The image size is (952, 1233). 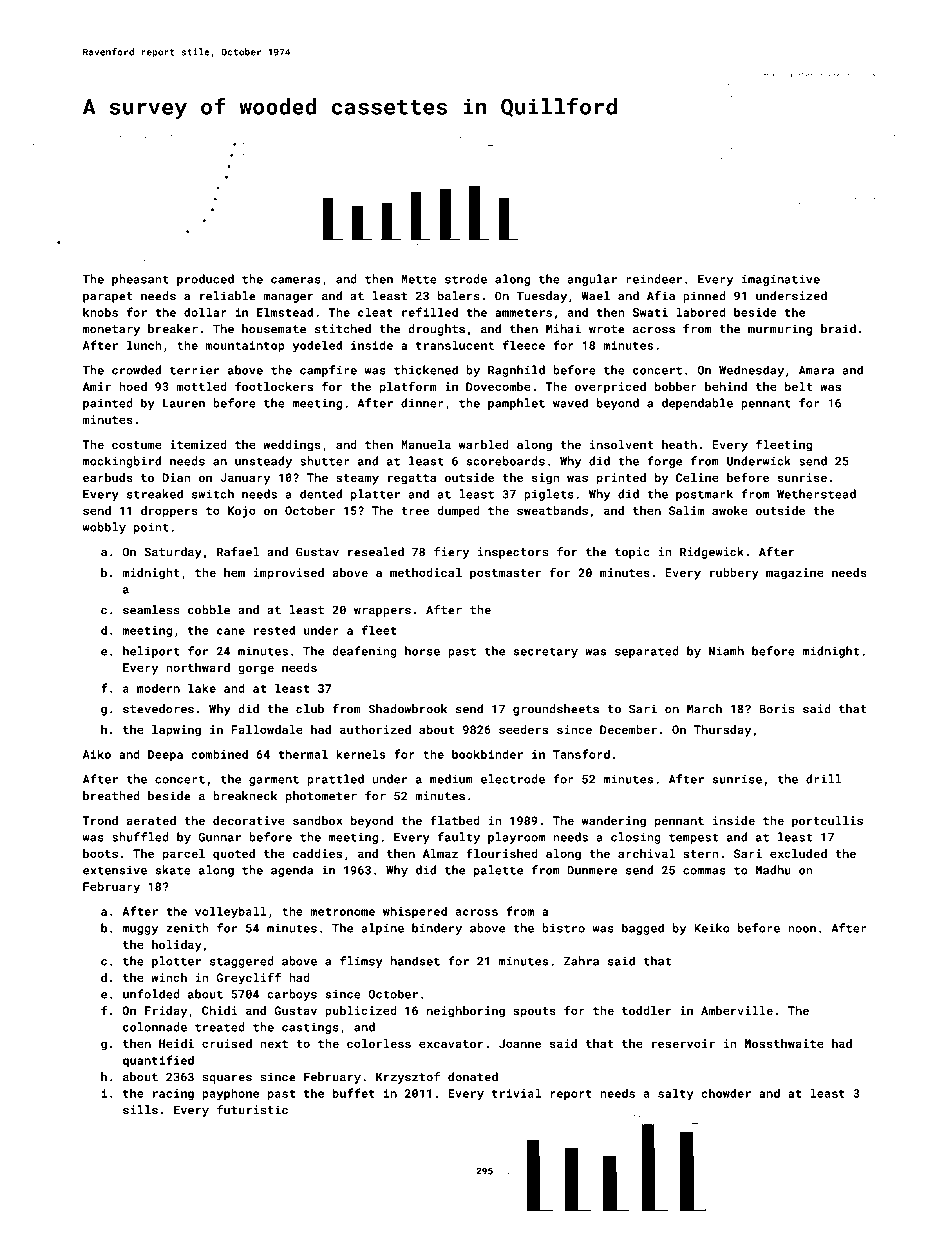 I want to click on Keiko, so click(x=712, y=928).
